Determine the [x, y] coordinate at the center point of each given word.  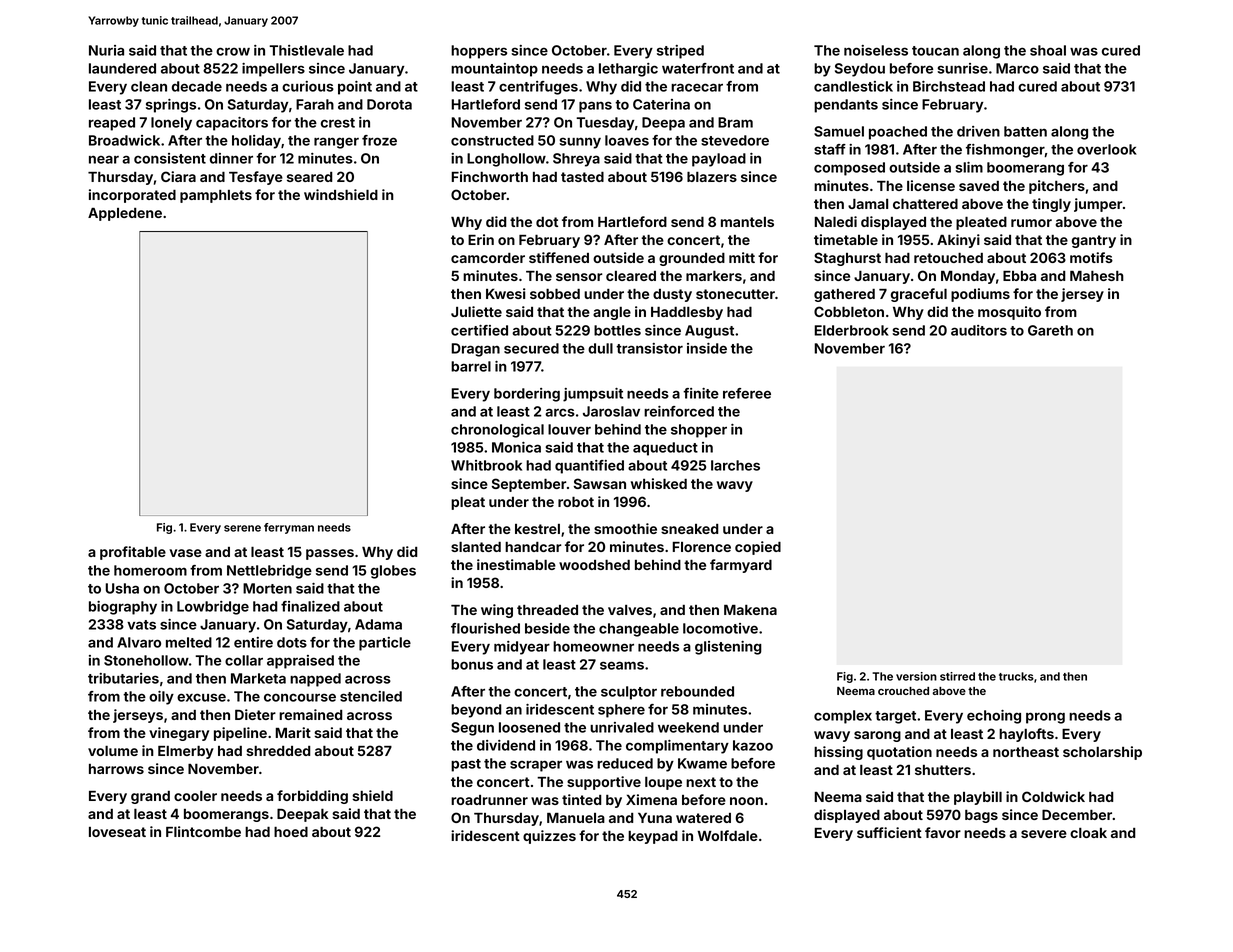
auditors [979, 330]
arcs [560, 412]
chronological [497, 431]
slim [969, 167]
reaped [112, 124]
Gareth [1050, 330]
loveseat [117, 832]
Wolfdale [727, 835]
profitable [133, 553]
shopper [699, 431]
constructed [492, 140]
